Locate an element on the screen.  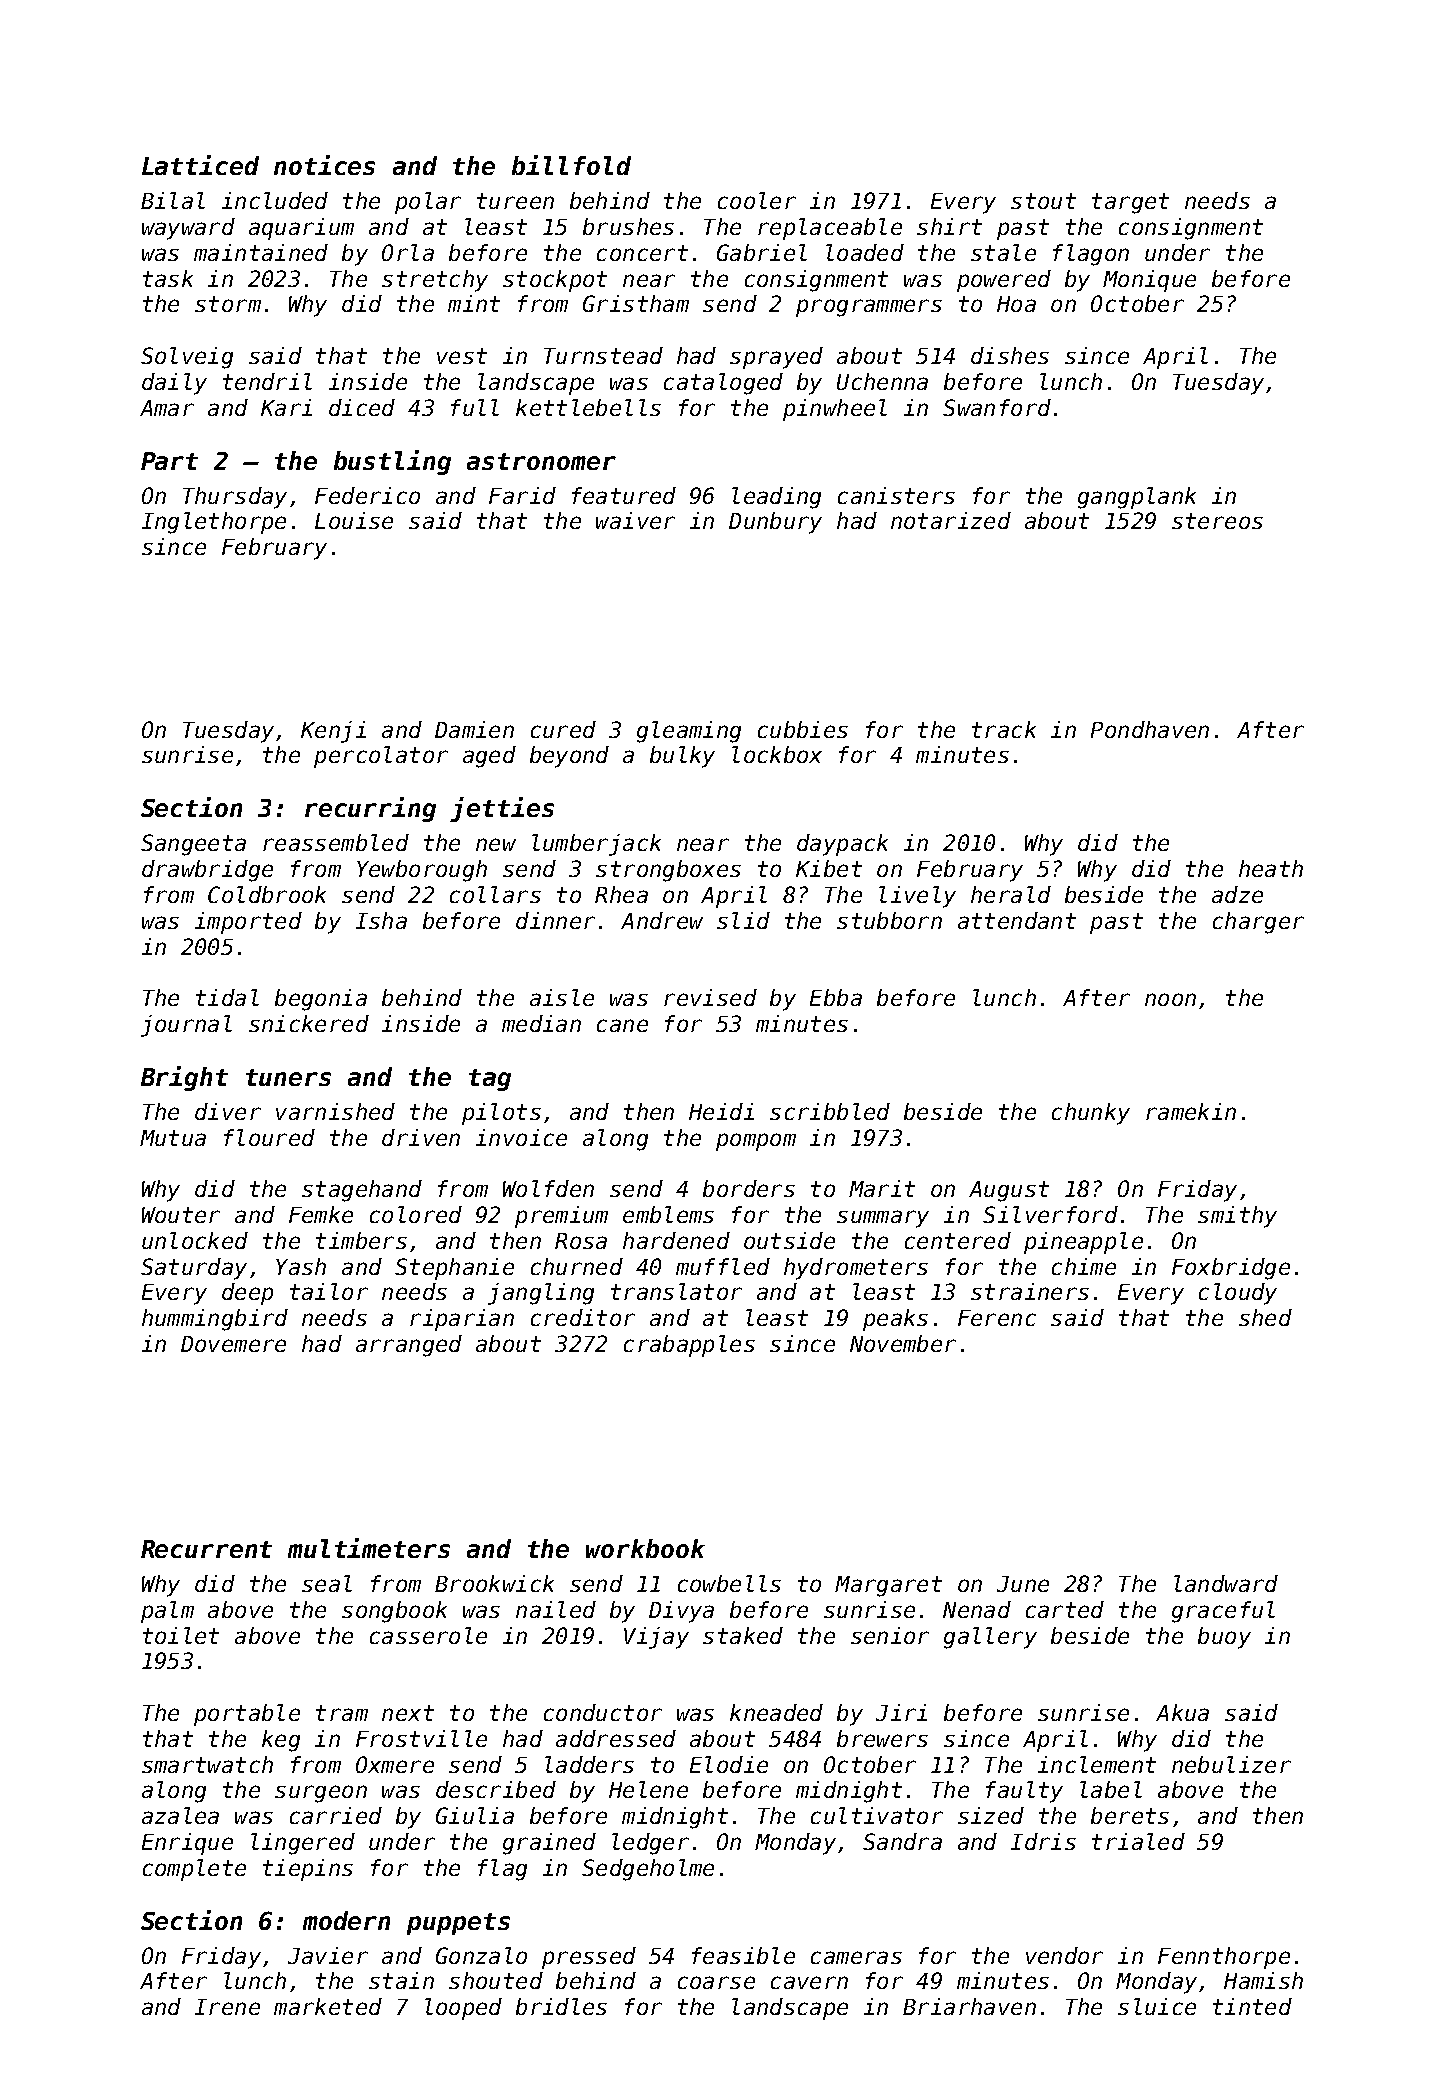
billfold is located at coordinates (571, 165).
